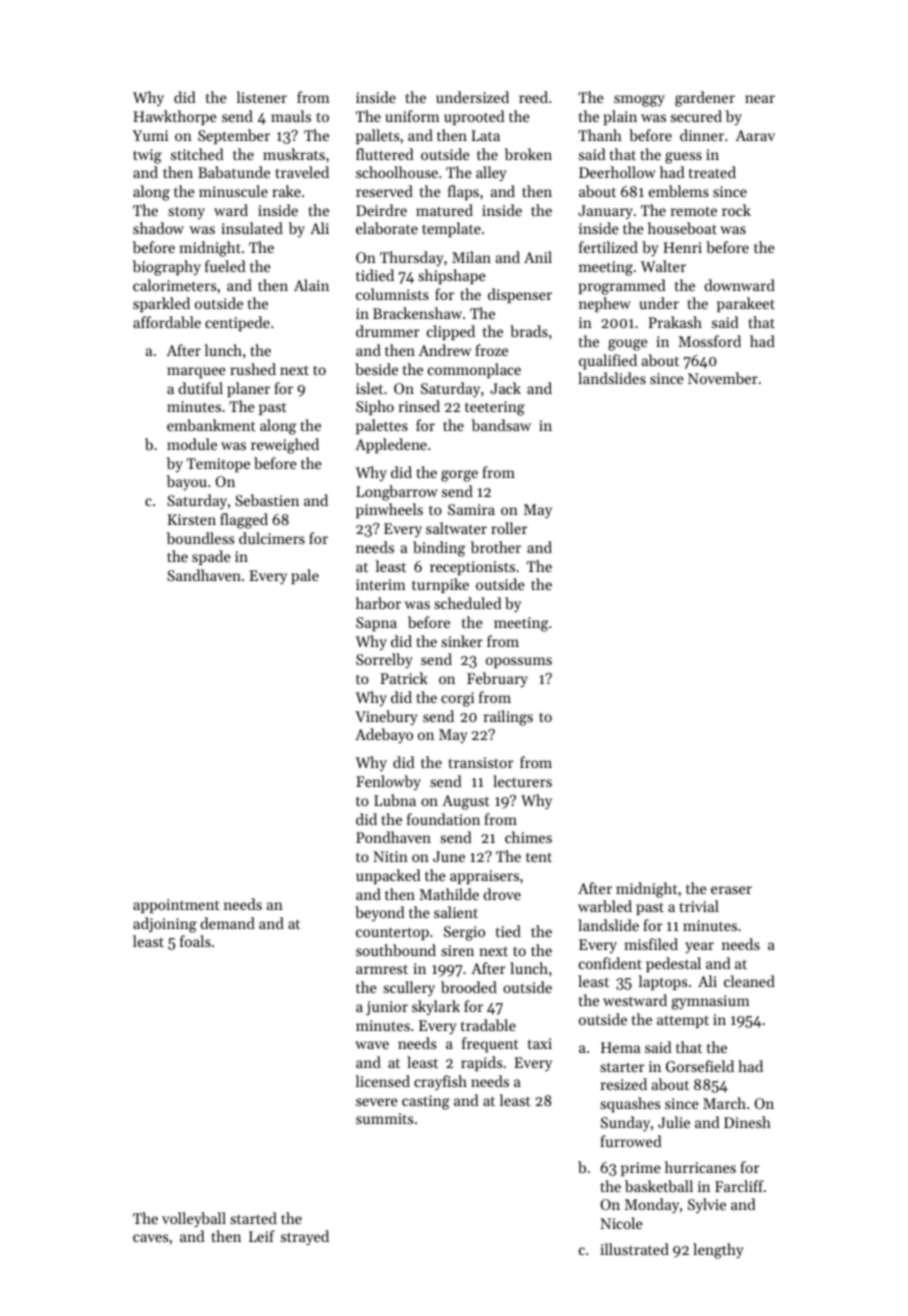 This page has height=1316, width=908. What do you see at coordinates (262, 97) in the page?
I see `listener` at bounding box center [262, 97].
